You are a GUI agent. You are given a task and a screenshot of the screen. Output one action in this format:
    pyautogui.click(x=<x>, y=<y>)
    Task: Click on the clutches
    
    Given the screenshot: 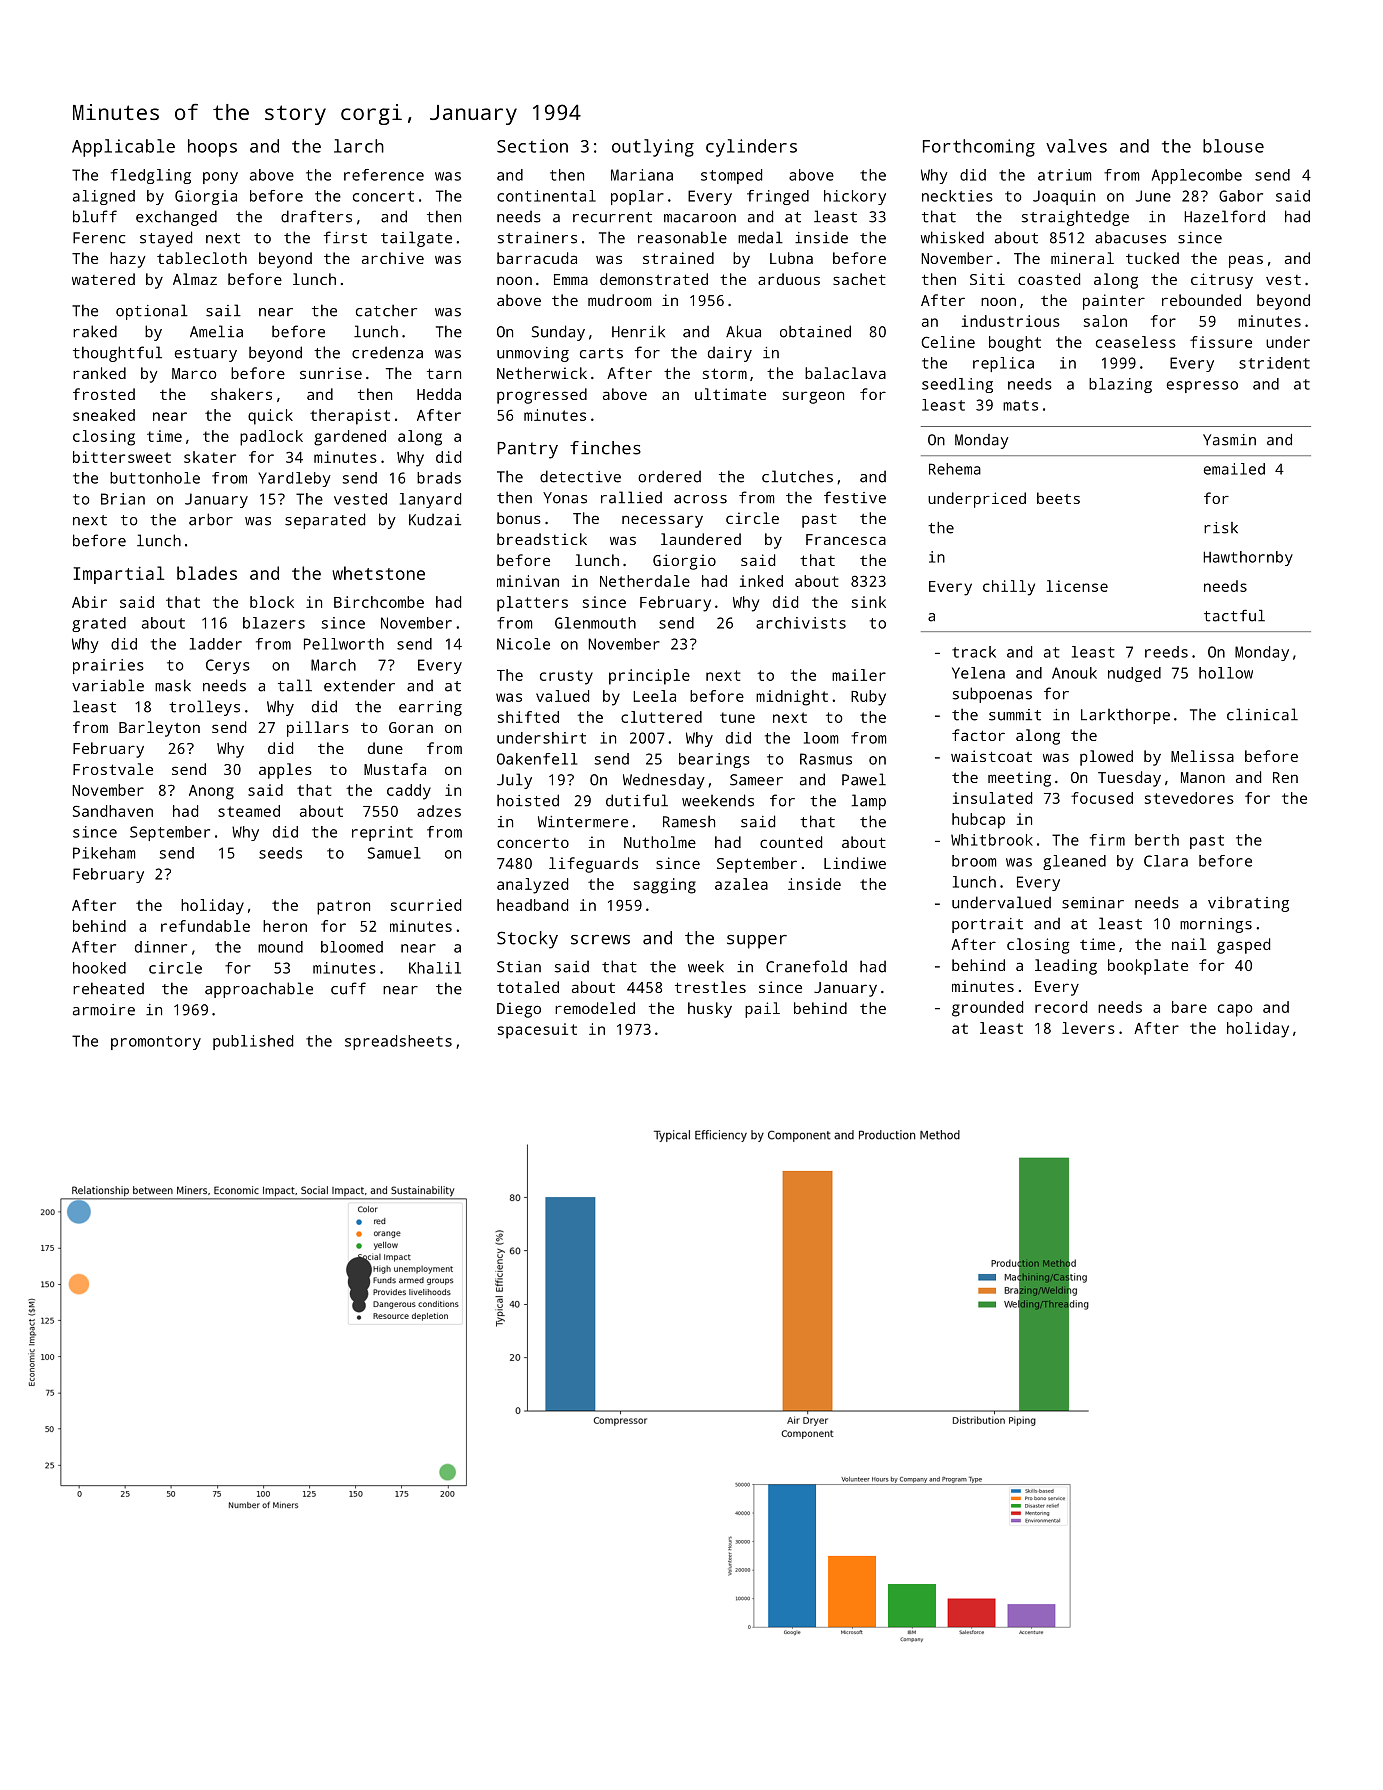 What is the action you would take?
    pyautogui.click(x=797, y=476)
